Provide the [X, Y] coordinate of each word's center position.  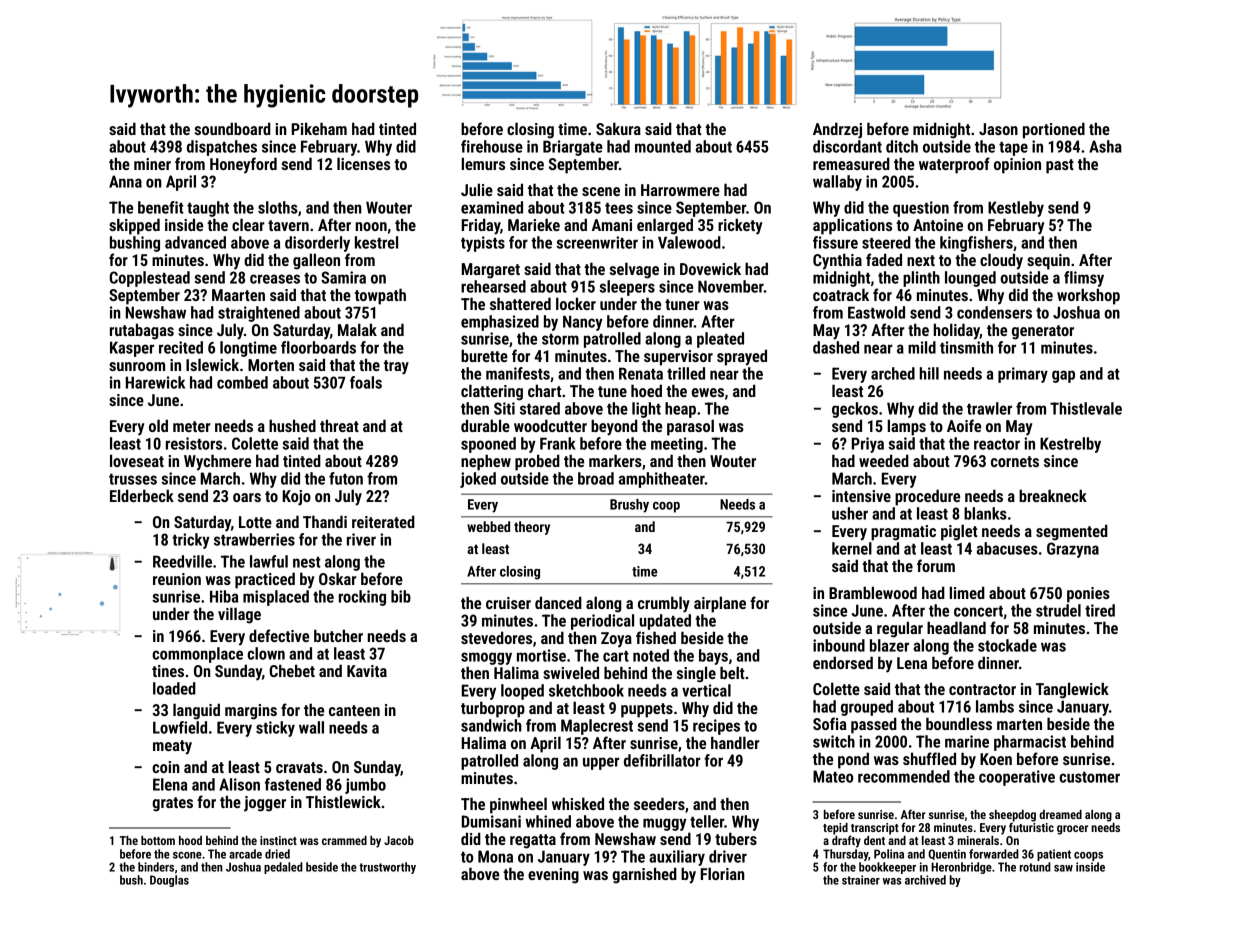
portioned [1054, 130]
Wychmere [217, 462]
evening [553, 876]
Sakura [618, 128]
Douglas [169, 881]
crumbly [664, 604]
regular [900, 629]
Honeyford [243, 165]
